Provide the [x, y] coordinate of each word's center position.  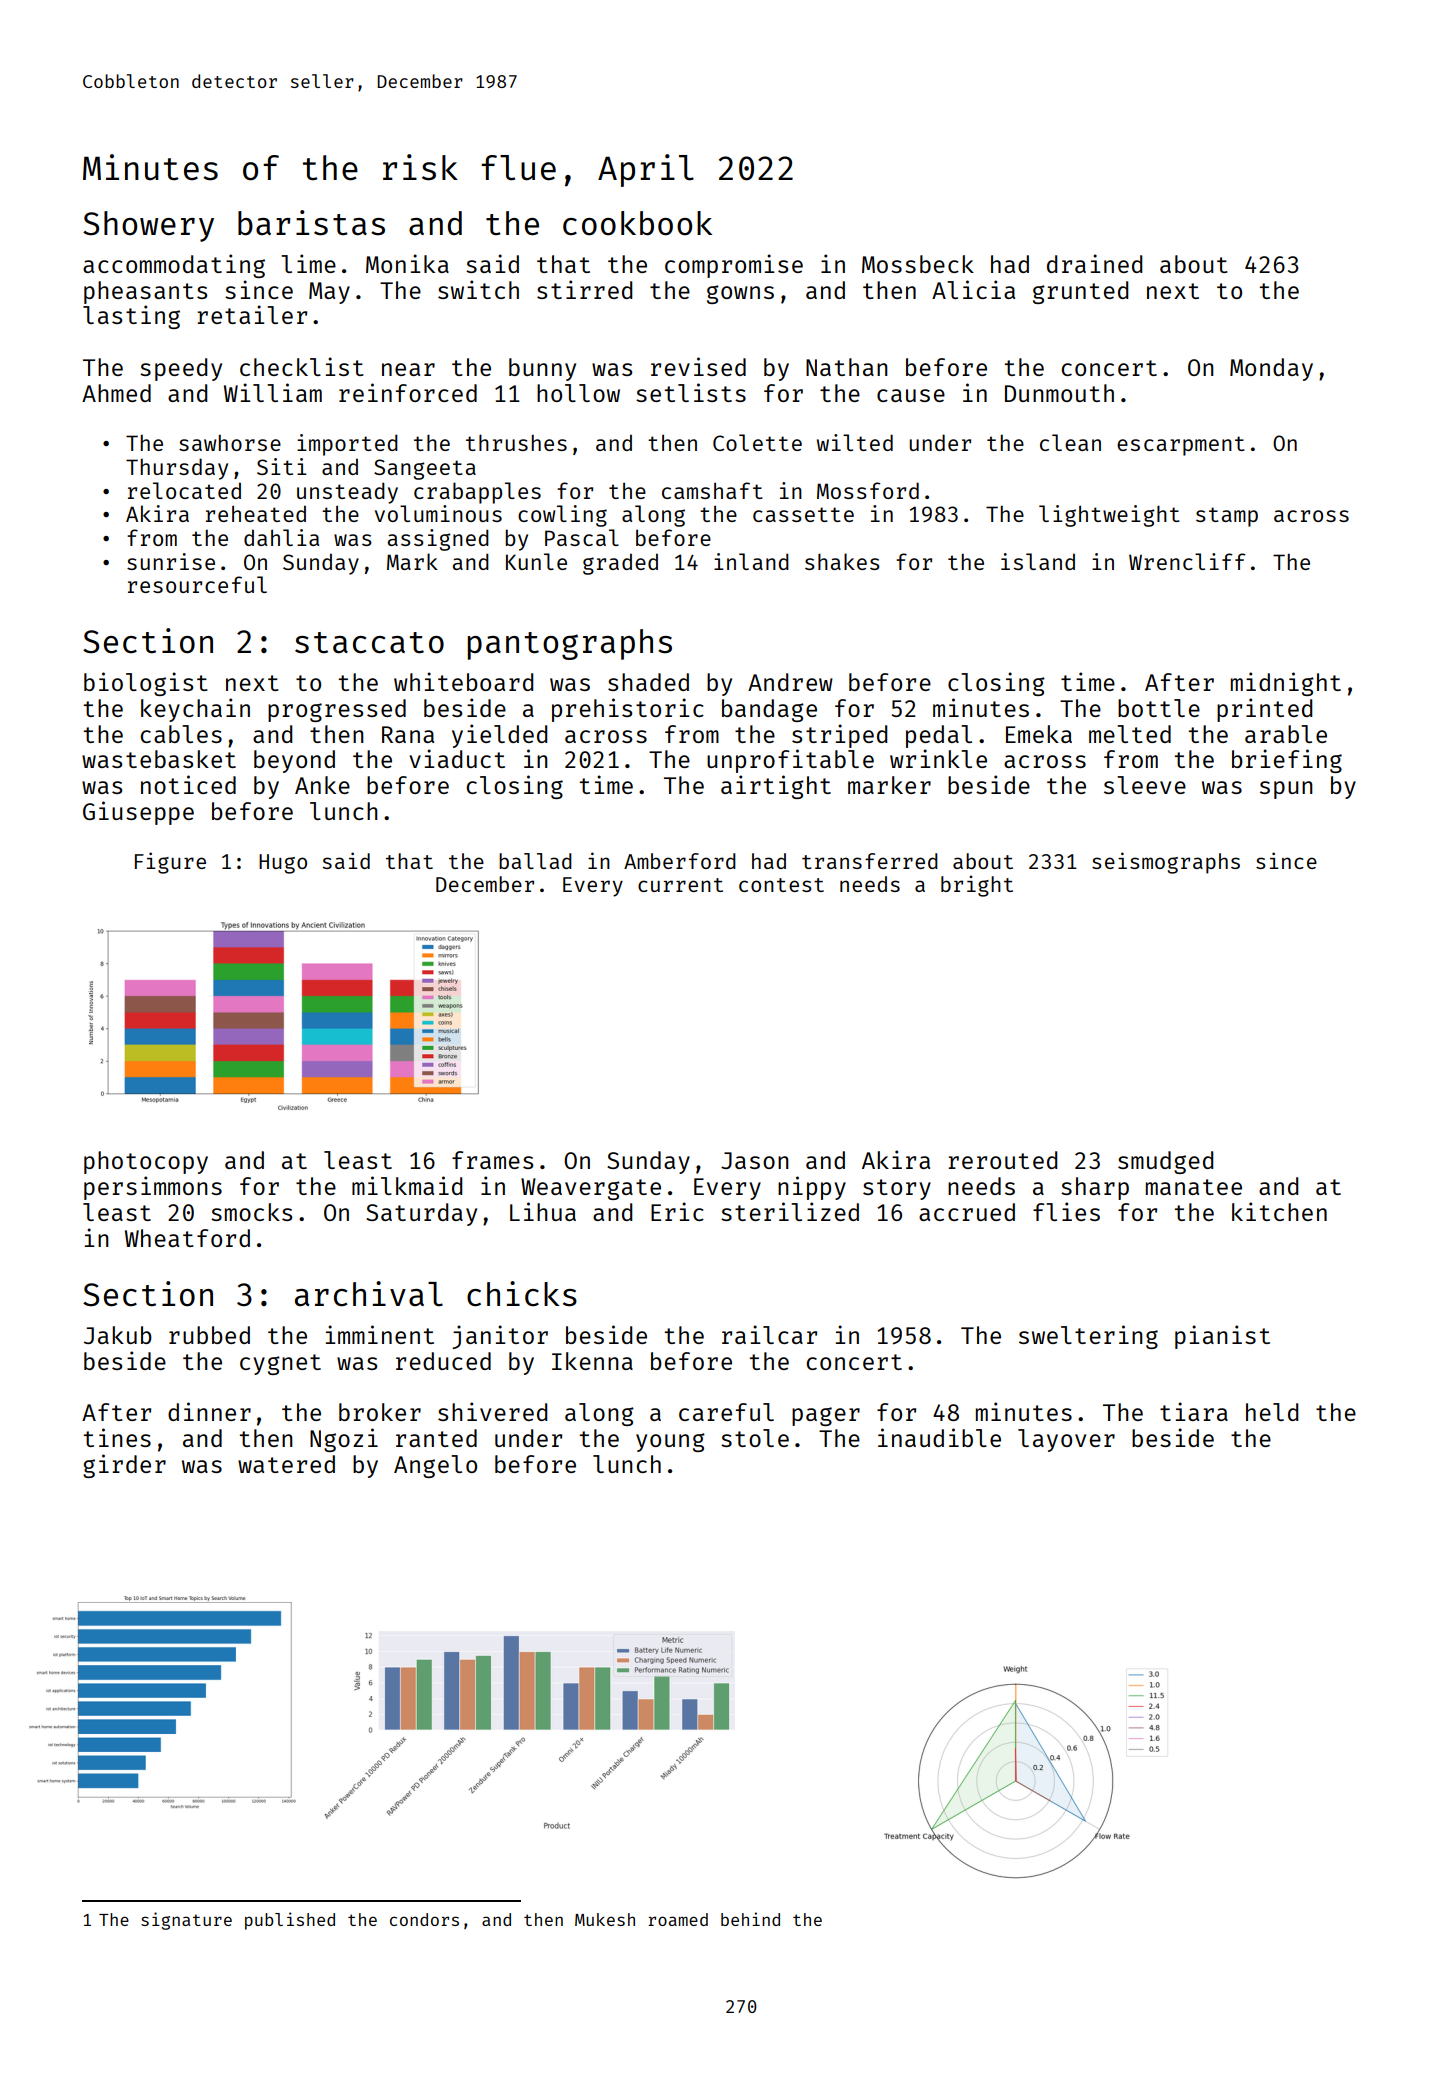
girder [124, 1466]
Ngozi [344, 1440]
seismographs [1166, 863]
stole [755, 1438]
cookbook [637, 223]
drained [1094, 263]
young [670, 1442]
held [1272, 1412]
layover [1066, 1440]
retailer [252, 314]
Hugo [283, 864]
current [680, 885]
